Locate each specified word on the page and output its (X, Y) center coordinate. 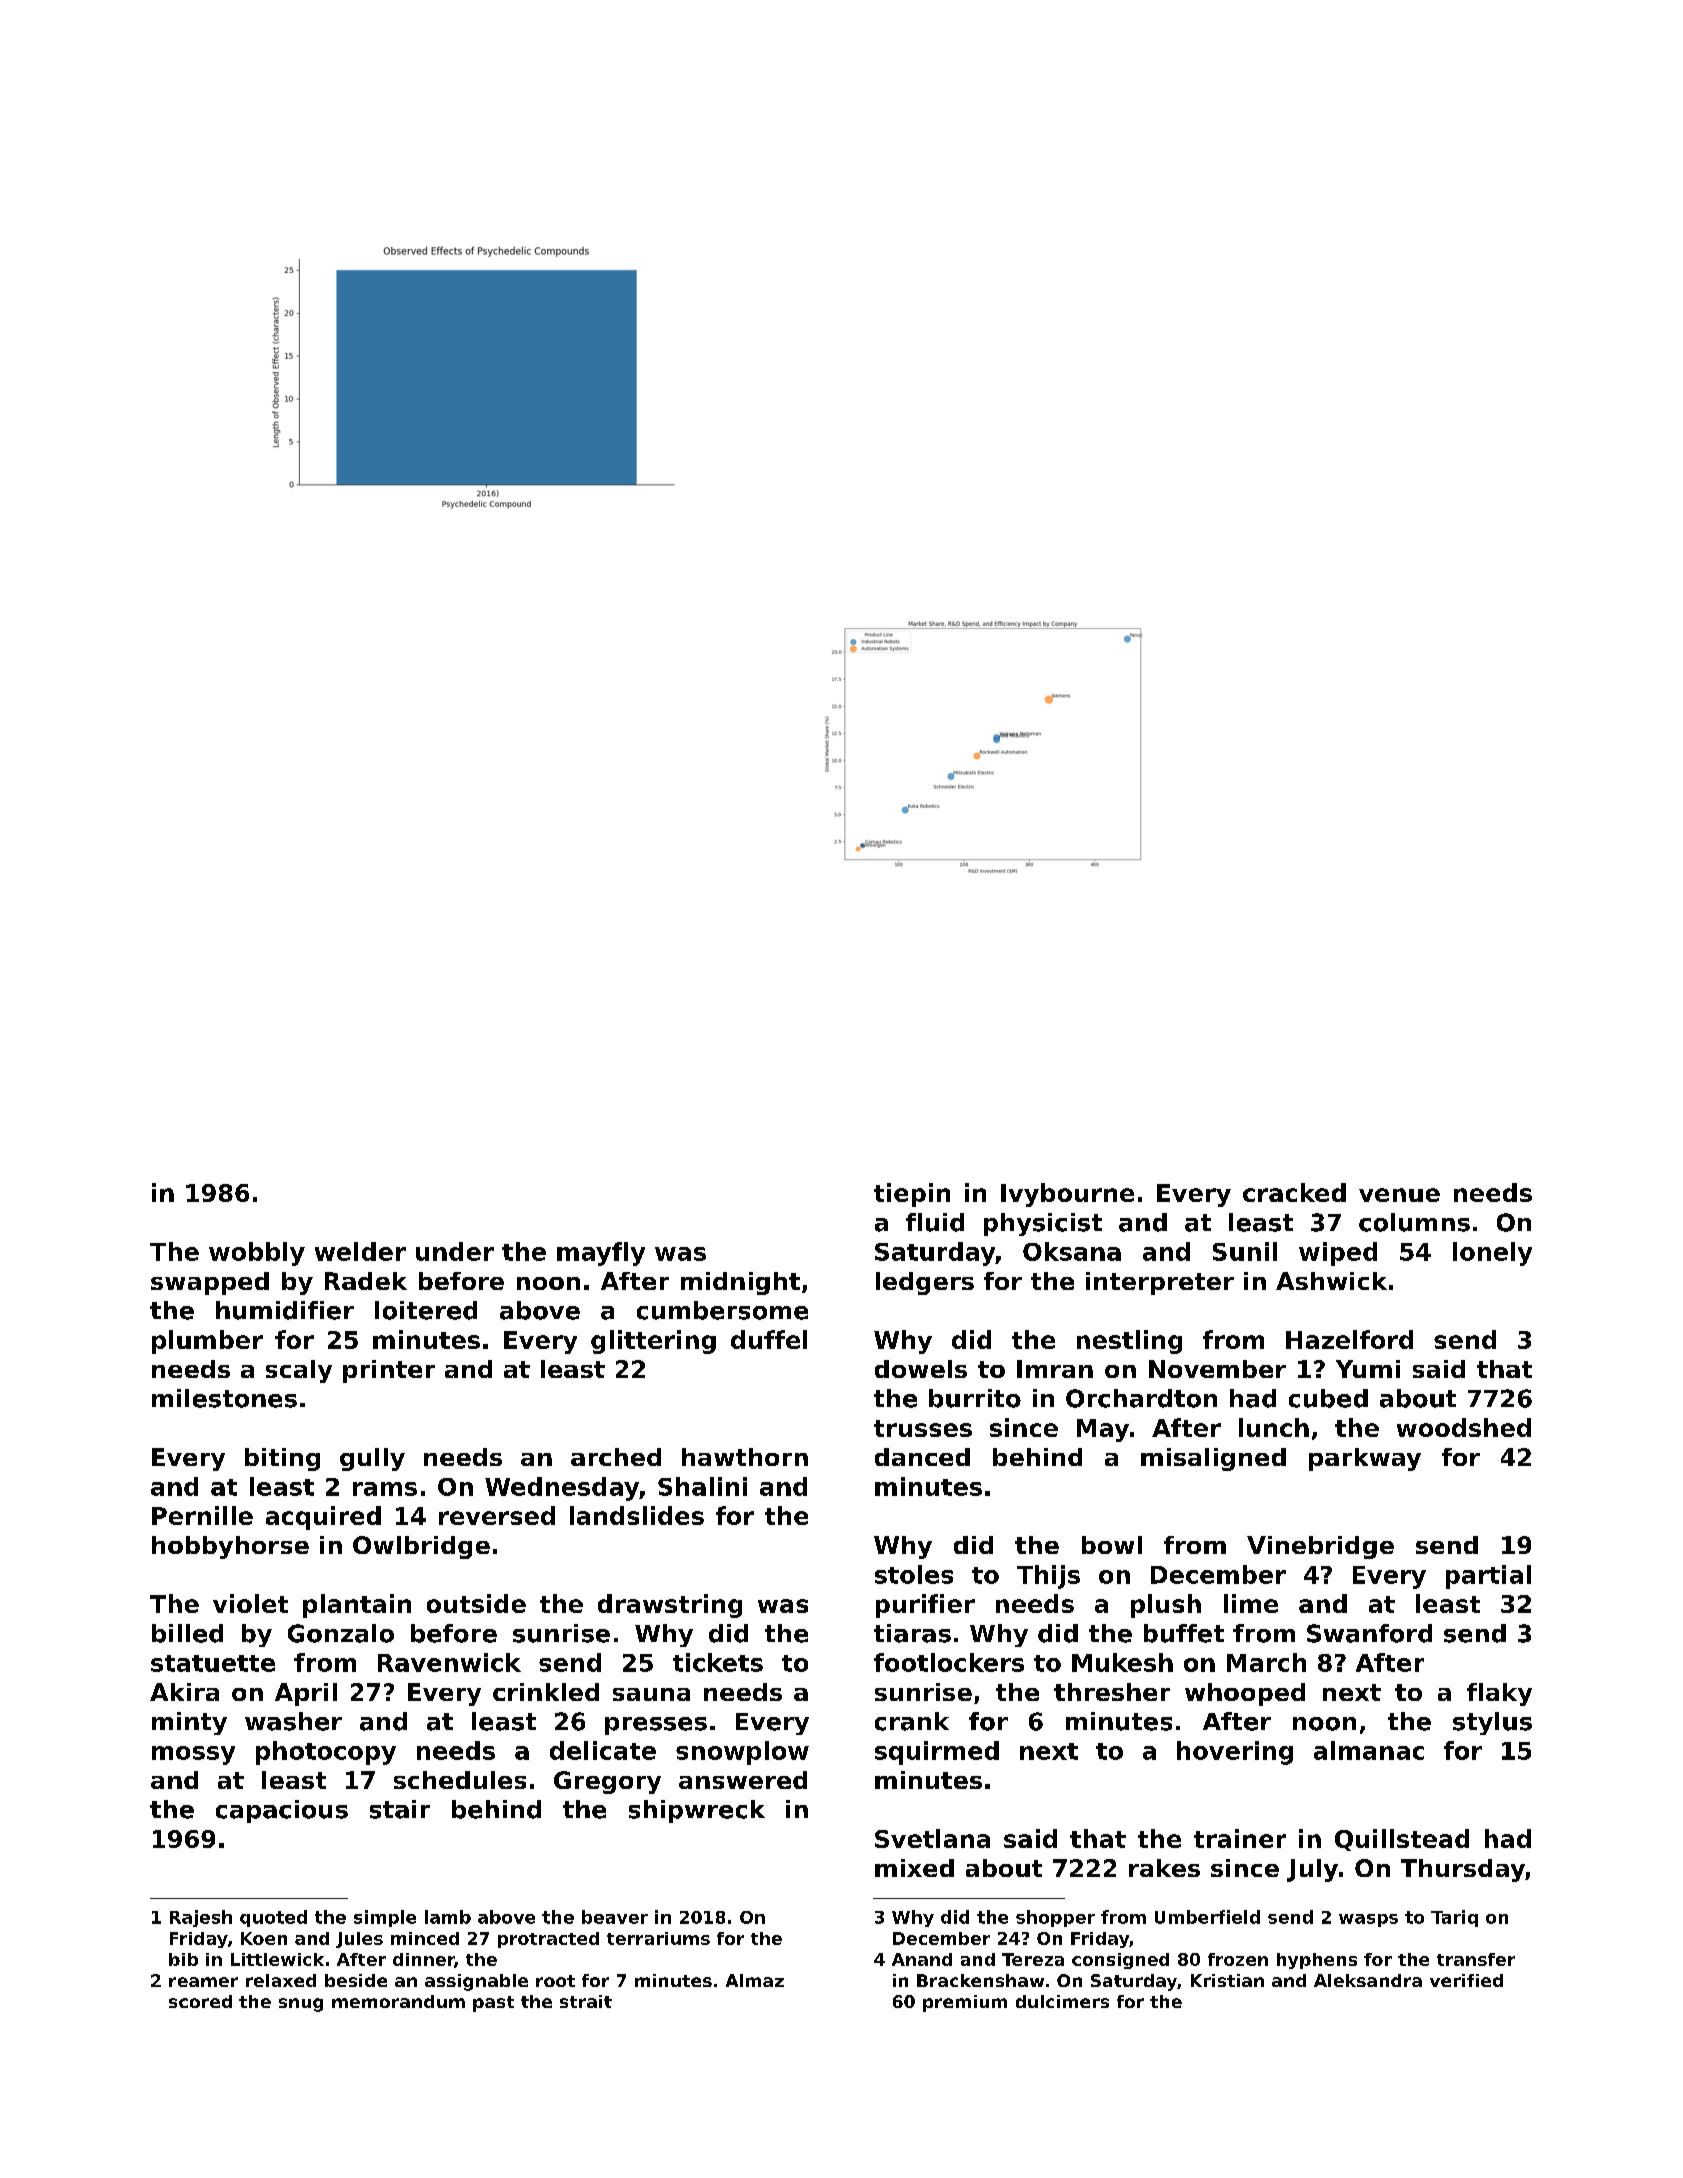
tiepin (912, 1195)
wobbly (257, 1254)
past (493, 2004)
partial (1488, 1577)
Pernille (202, 1515)
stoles (914, 1574)
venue (1399, 1195)
